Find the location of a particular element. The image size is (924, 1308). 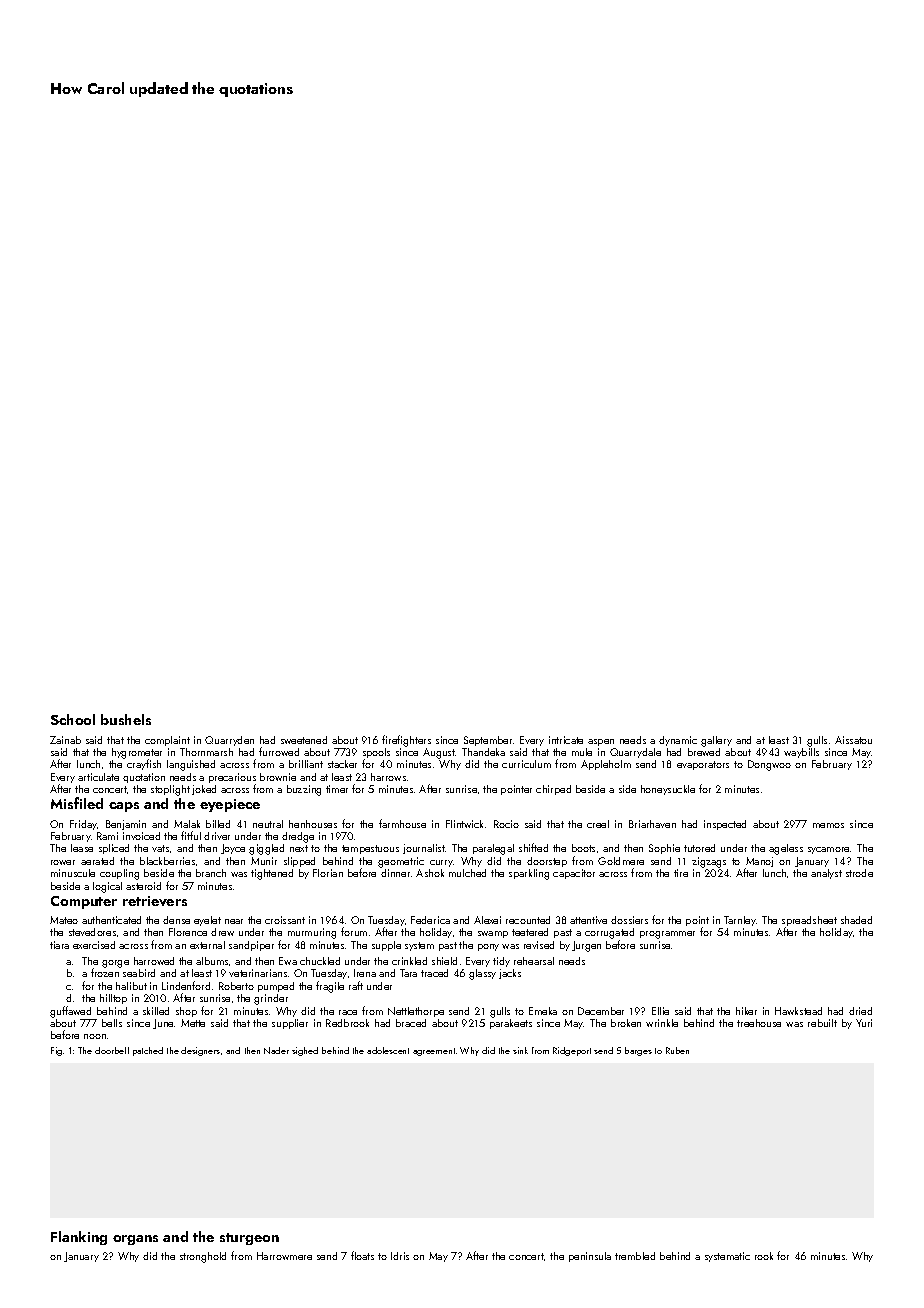

Idris is located at coordinates (400, 1256).
